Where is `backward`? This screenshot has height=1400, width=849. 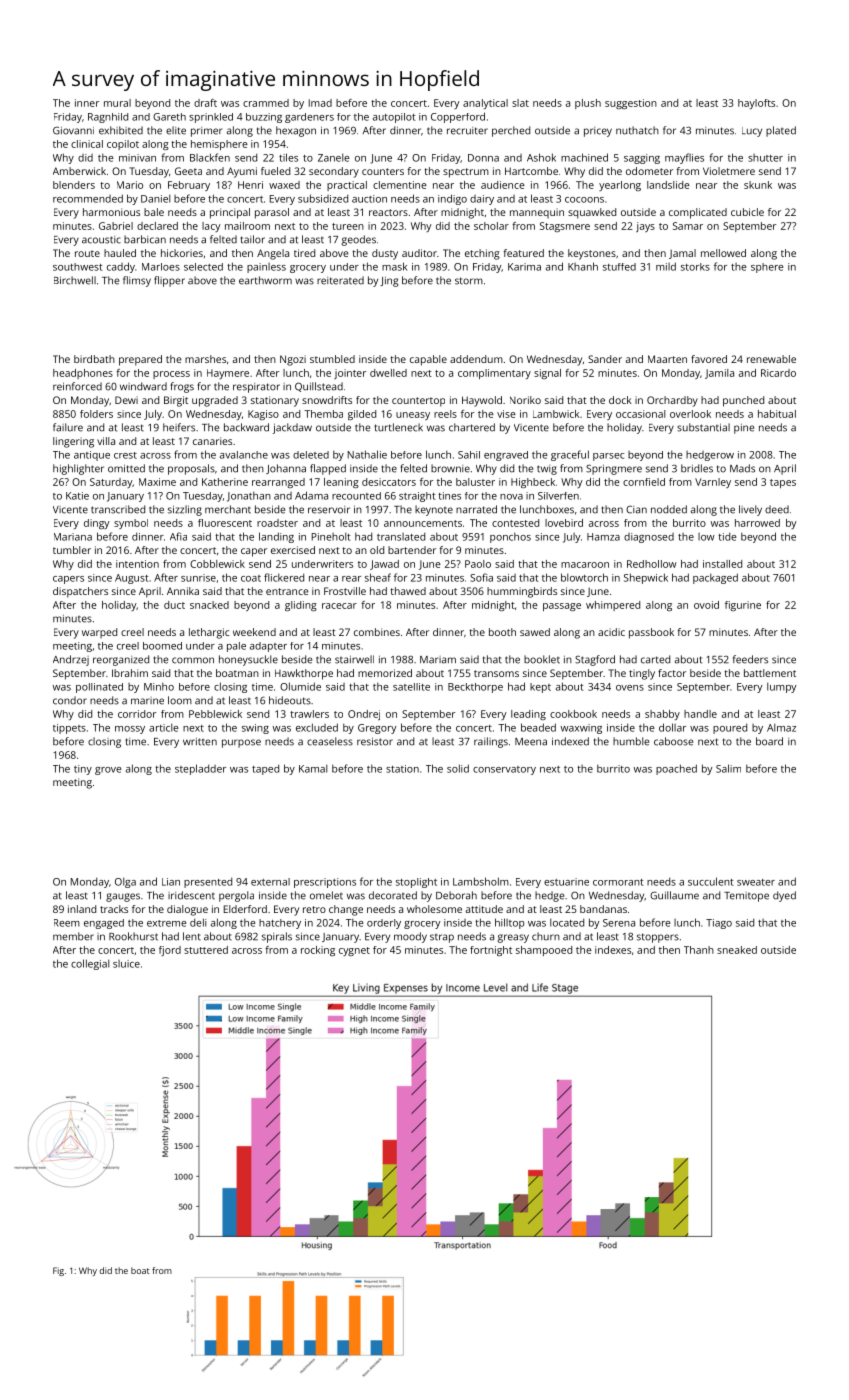
backward is located at coordinates (246, 427).
